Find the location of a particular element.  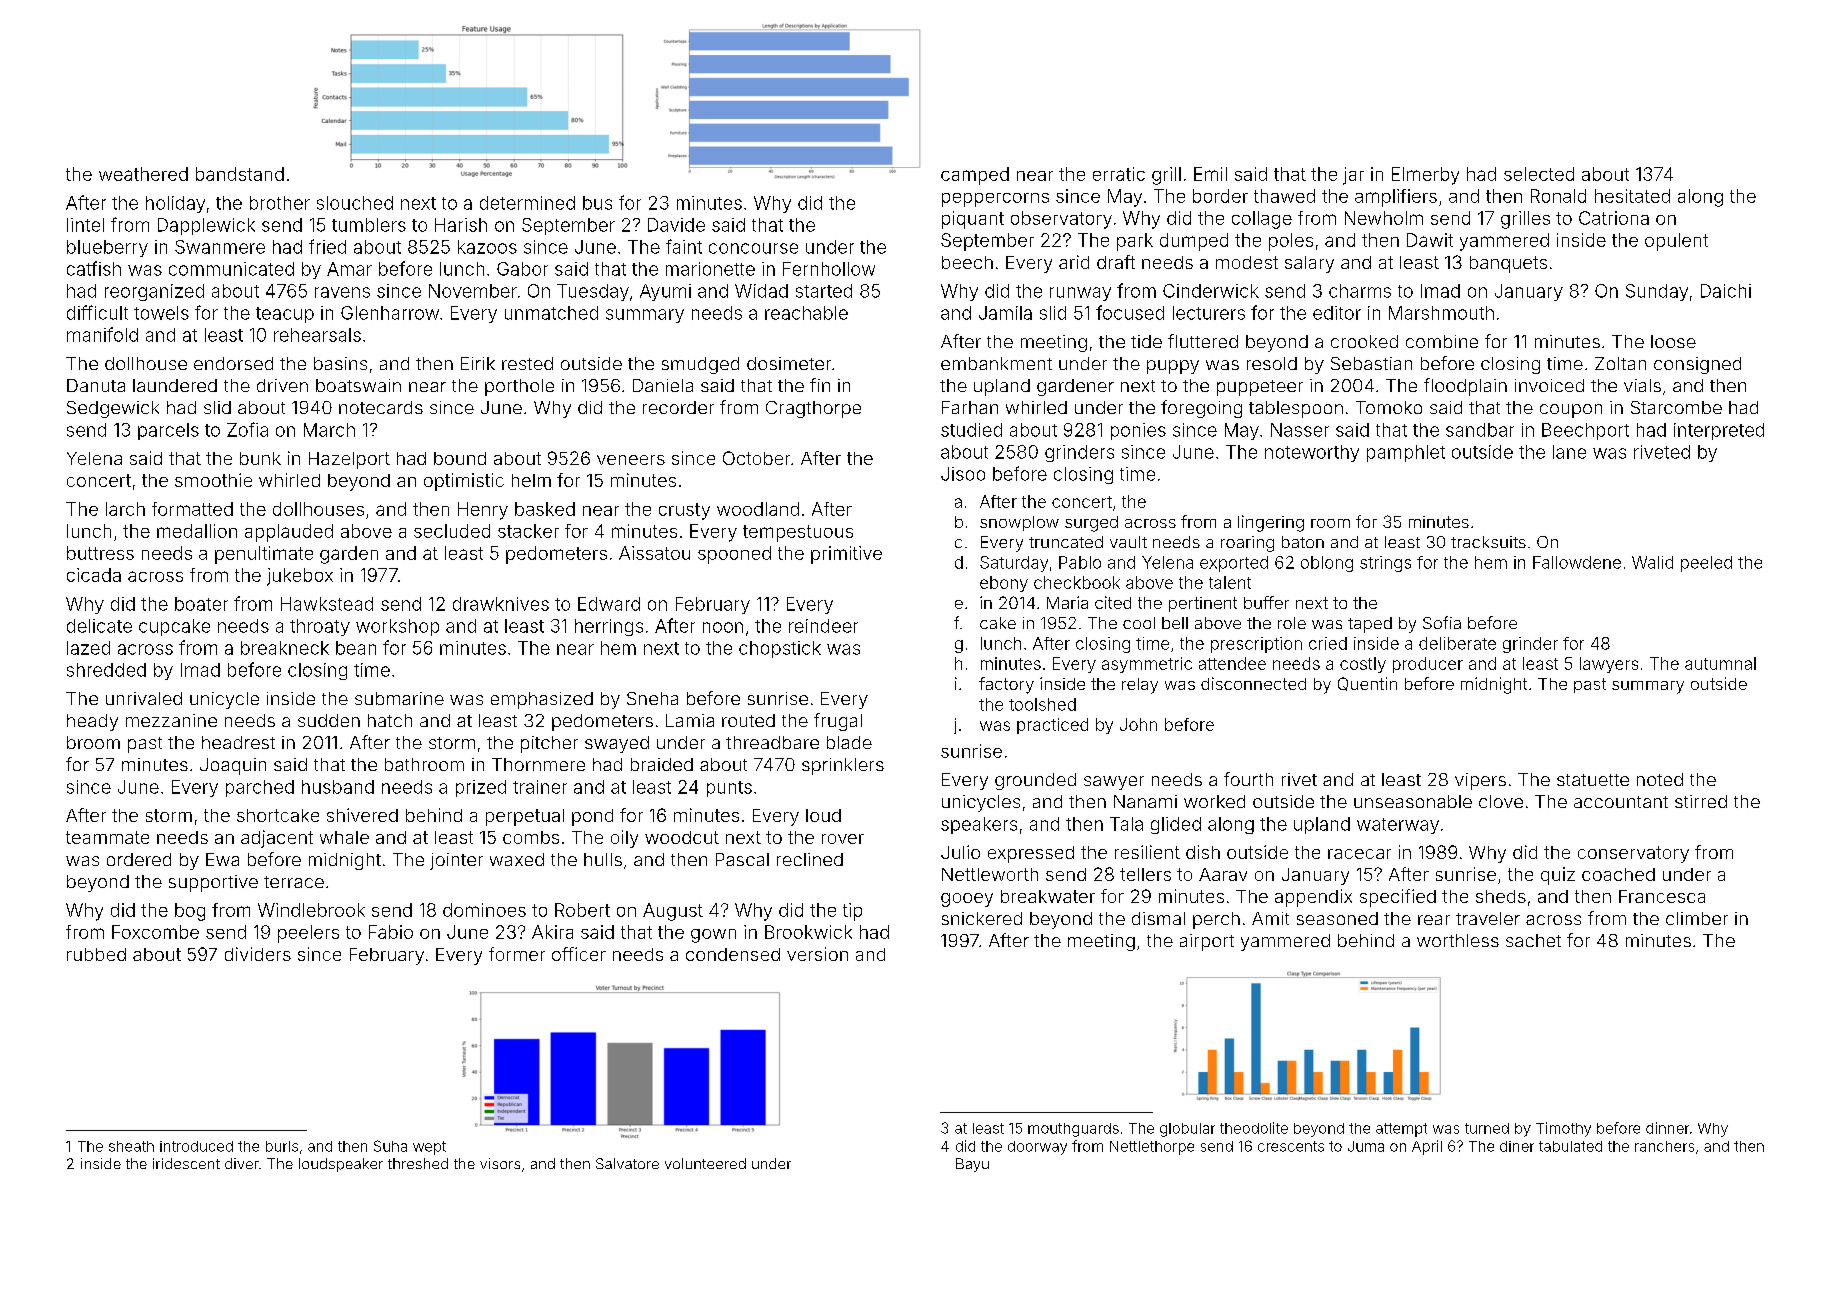

introduced is located at coordinates (196, 1146).
